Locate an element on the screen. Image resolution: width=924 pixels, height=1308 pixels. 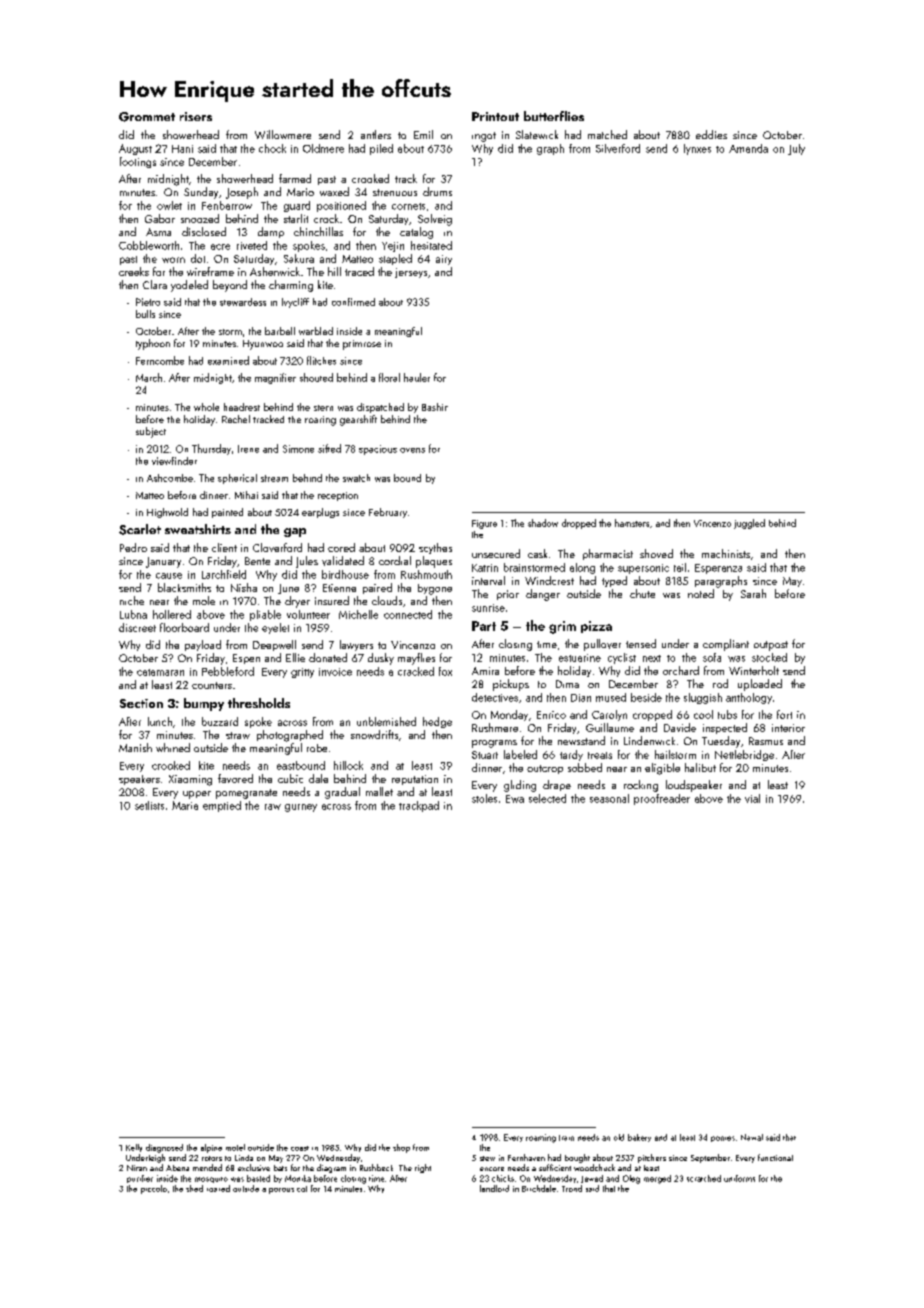
mallet is located at coordinates (379, 791).
